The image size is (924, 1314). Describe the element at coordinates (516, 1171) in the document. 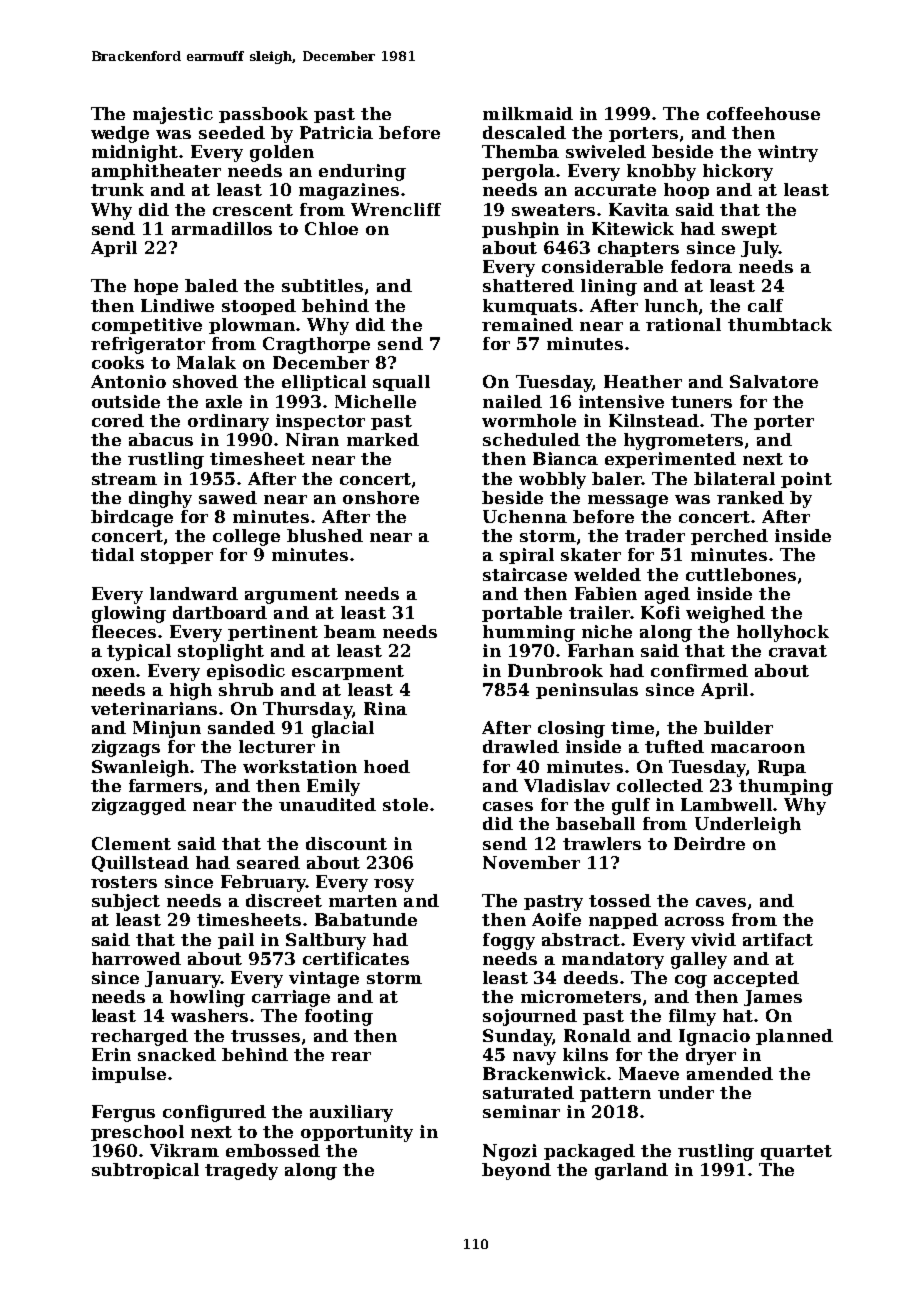

I see `beyond` at that location.
